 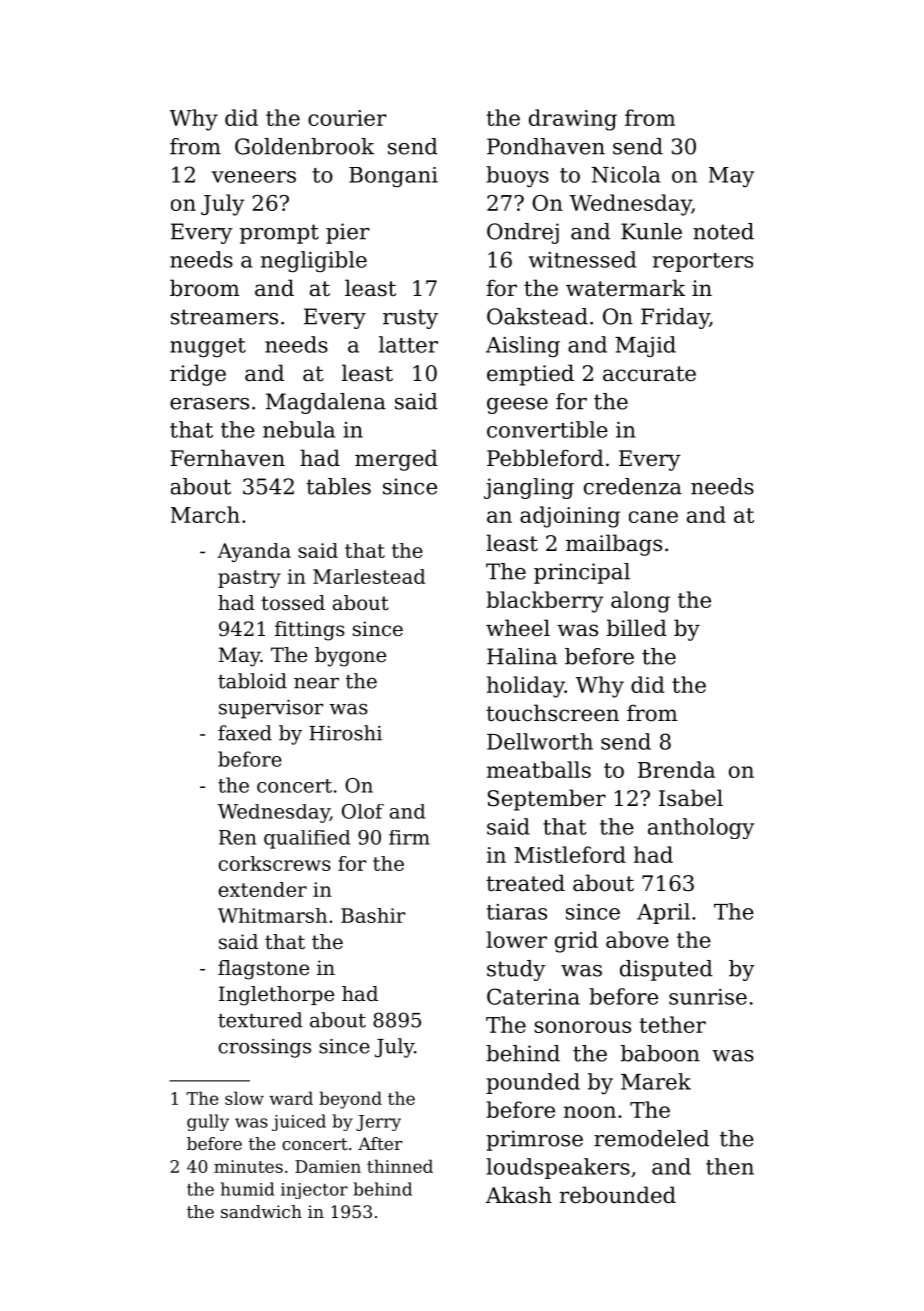 What do you see at coordinates (263, 889) in the image?
I see `extender` at bounding box center [263, 889].
